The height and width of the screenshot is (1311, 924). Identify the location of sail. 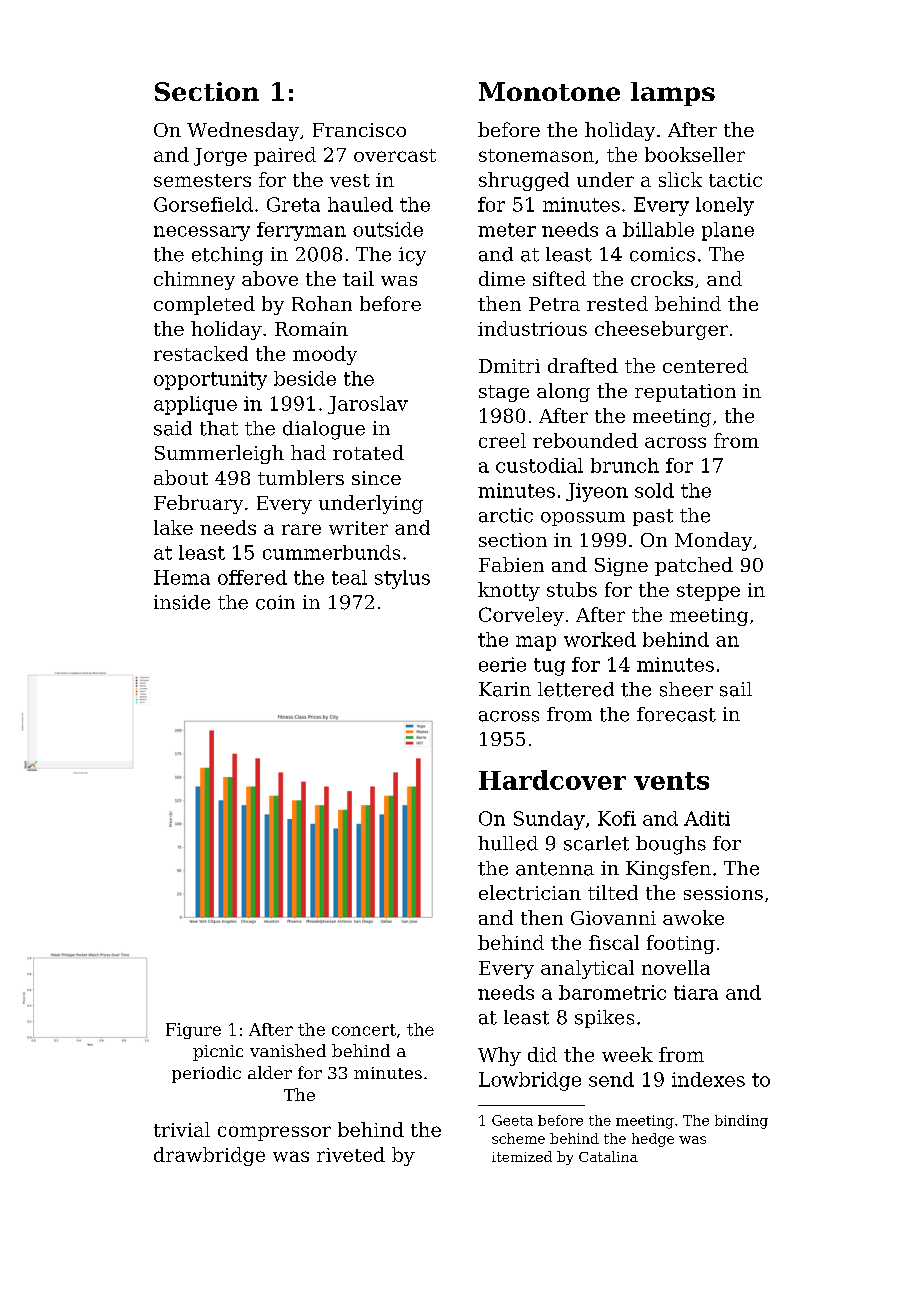
(736, 689).
